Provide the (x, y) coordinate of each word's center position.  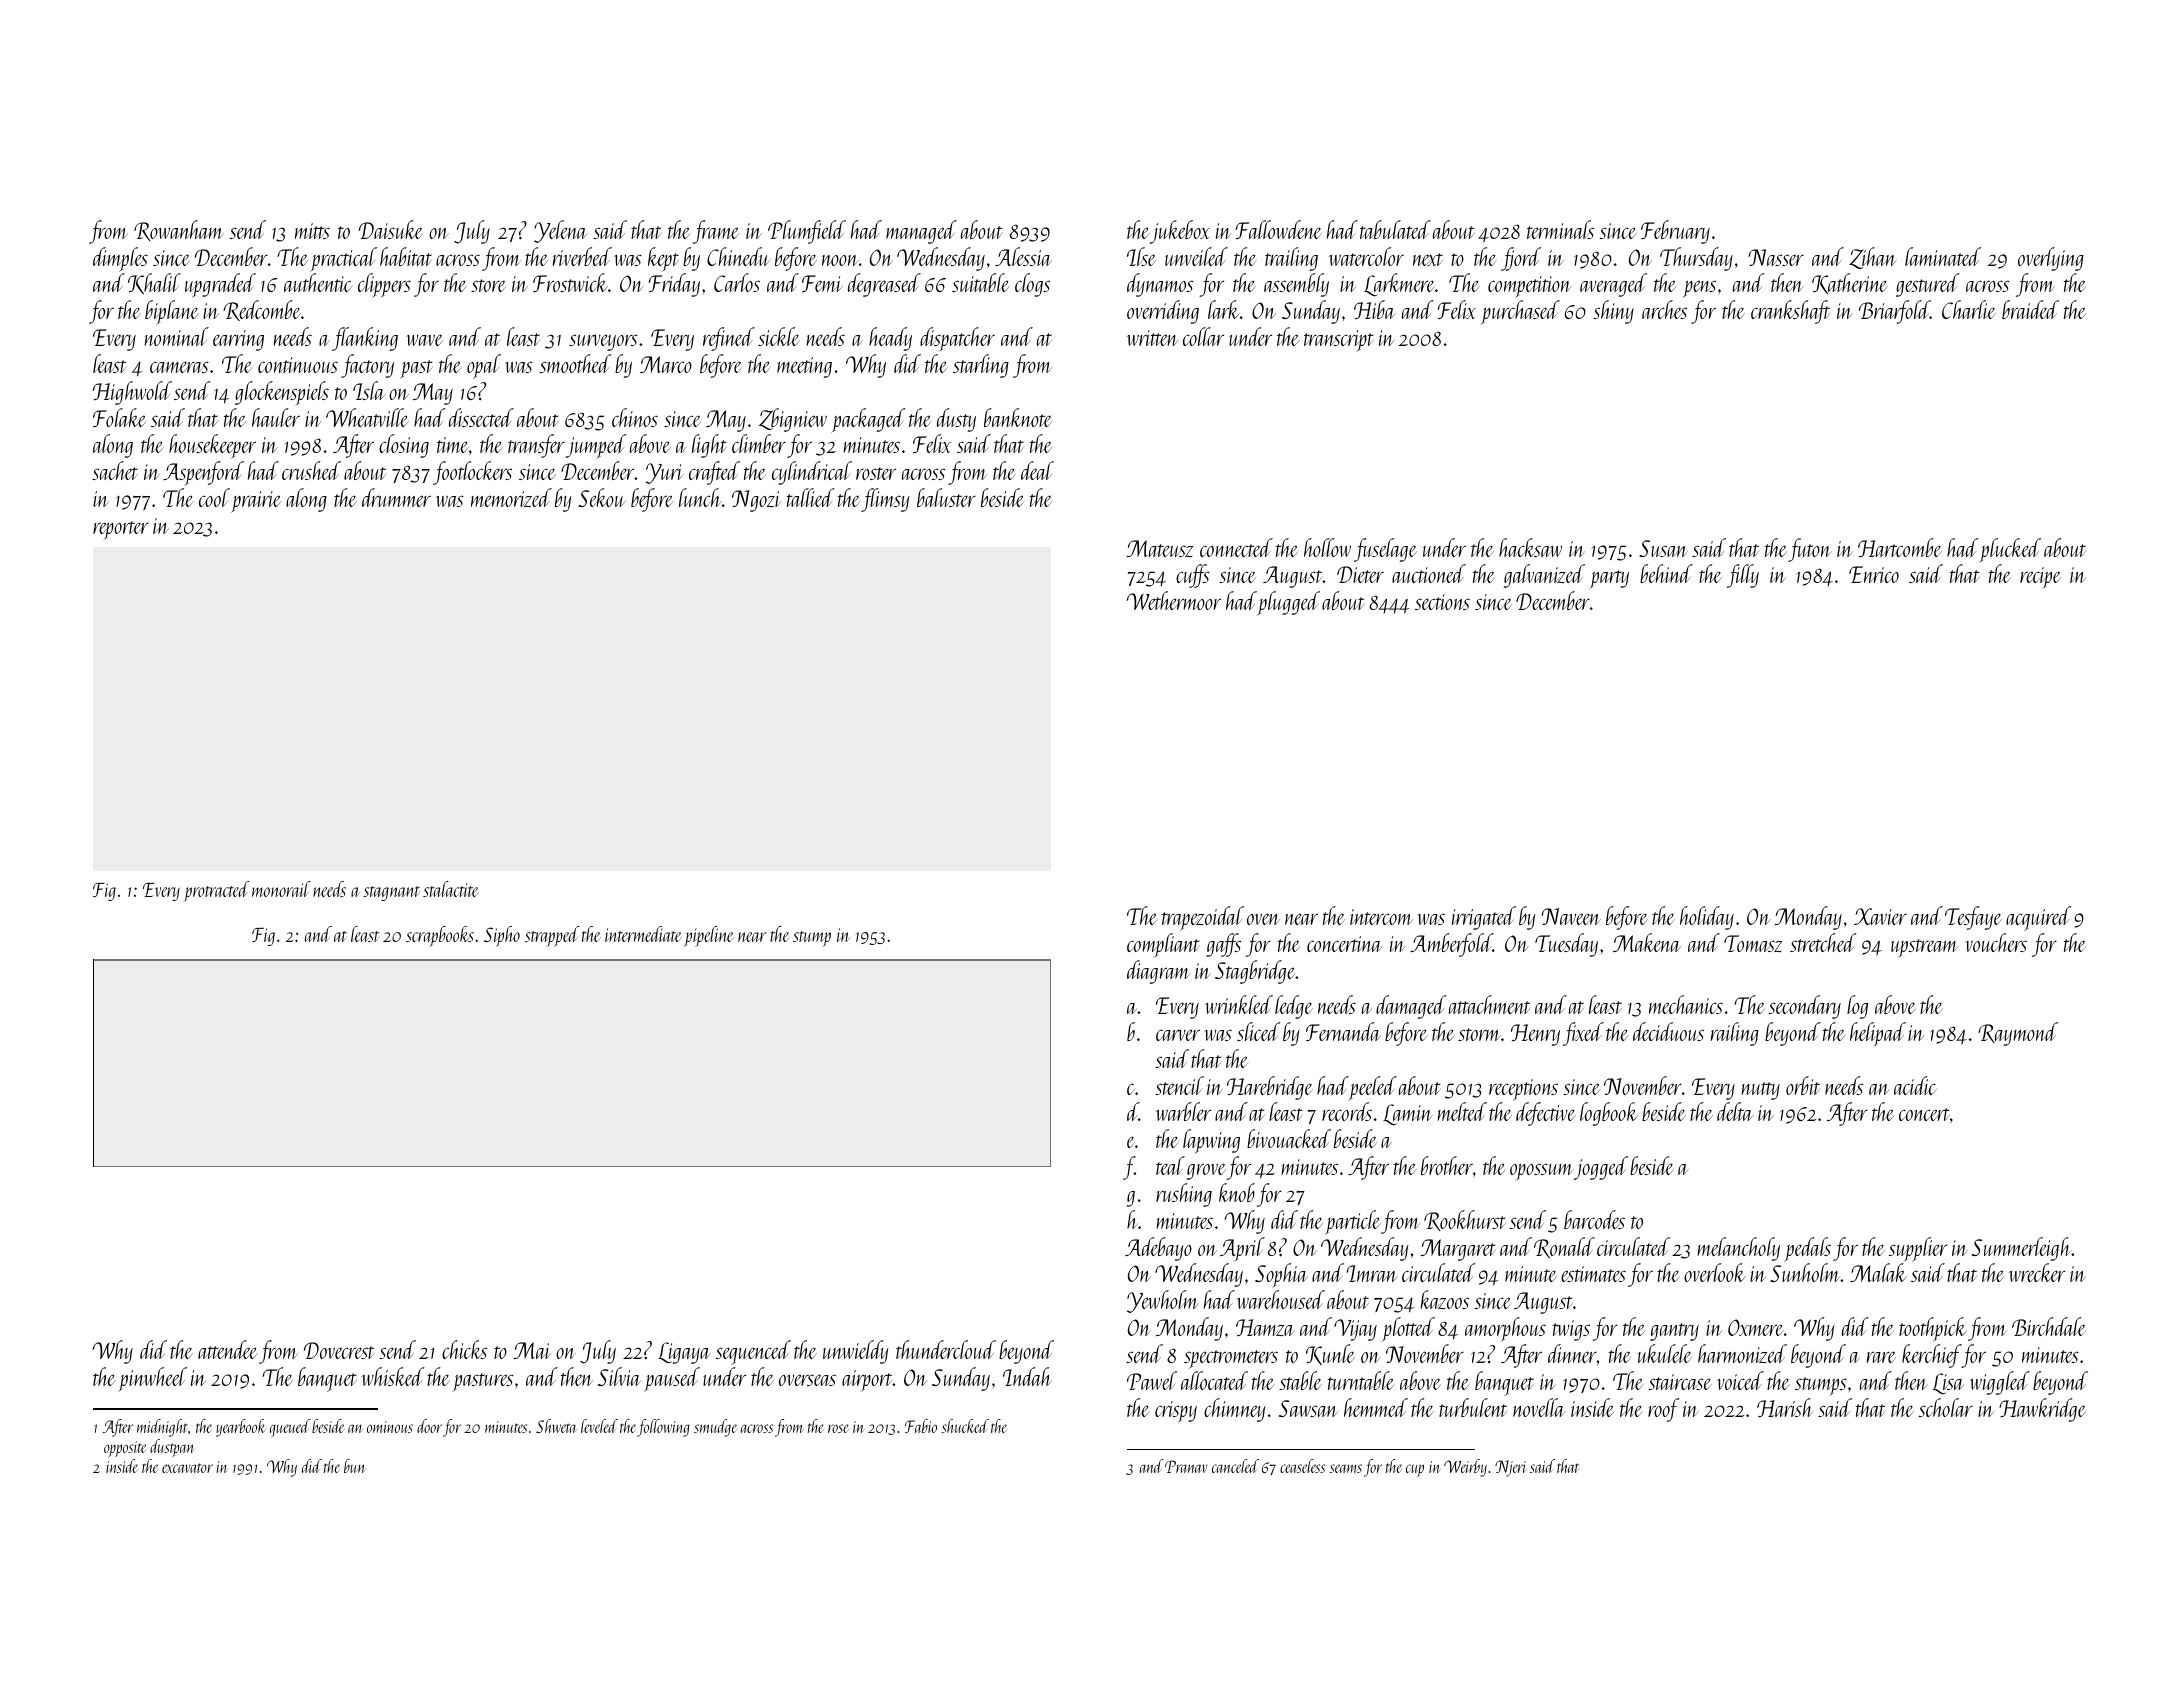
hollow (1327, 547)
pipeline (709, 936)
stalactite (451, 889)
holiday (1707, 918)
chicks (464, 1349)
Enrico (1874, 574)
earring (238, 340)
